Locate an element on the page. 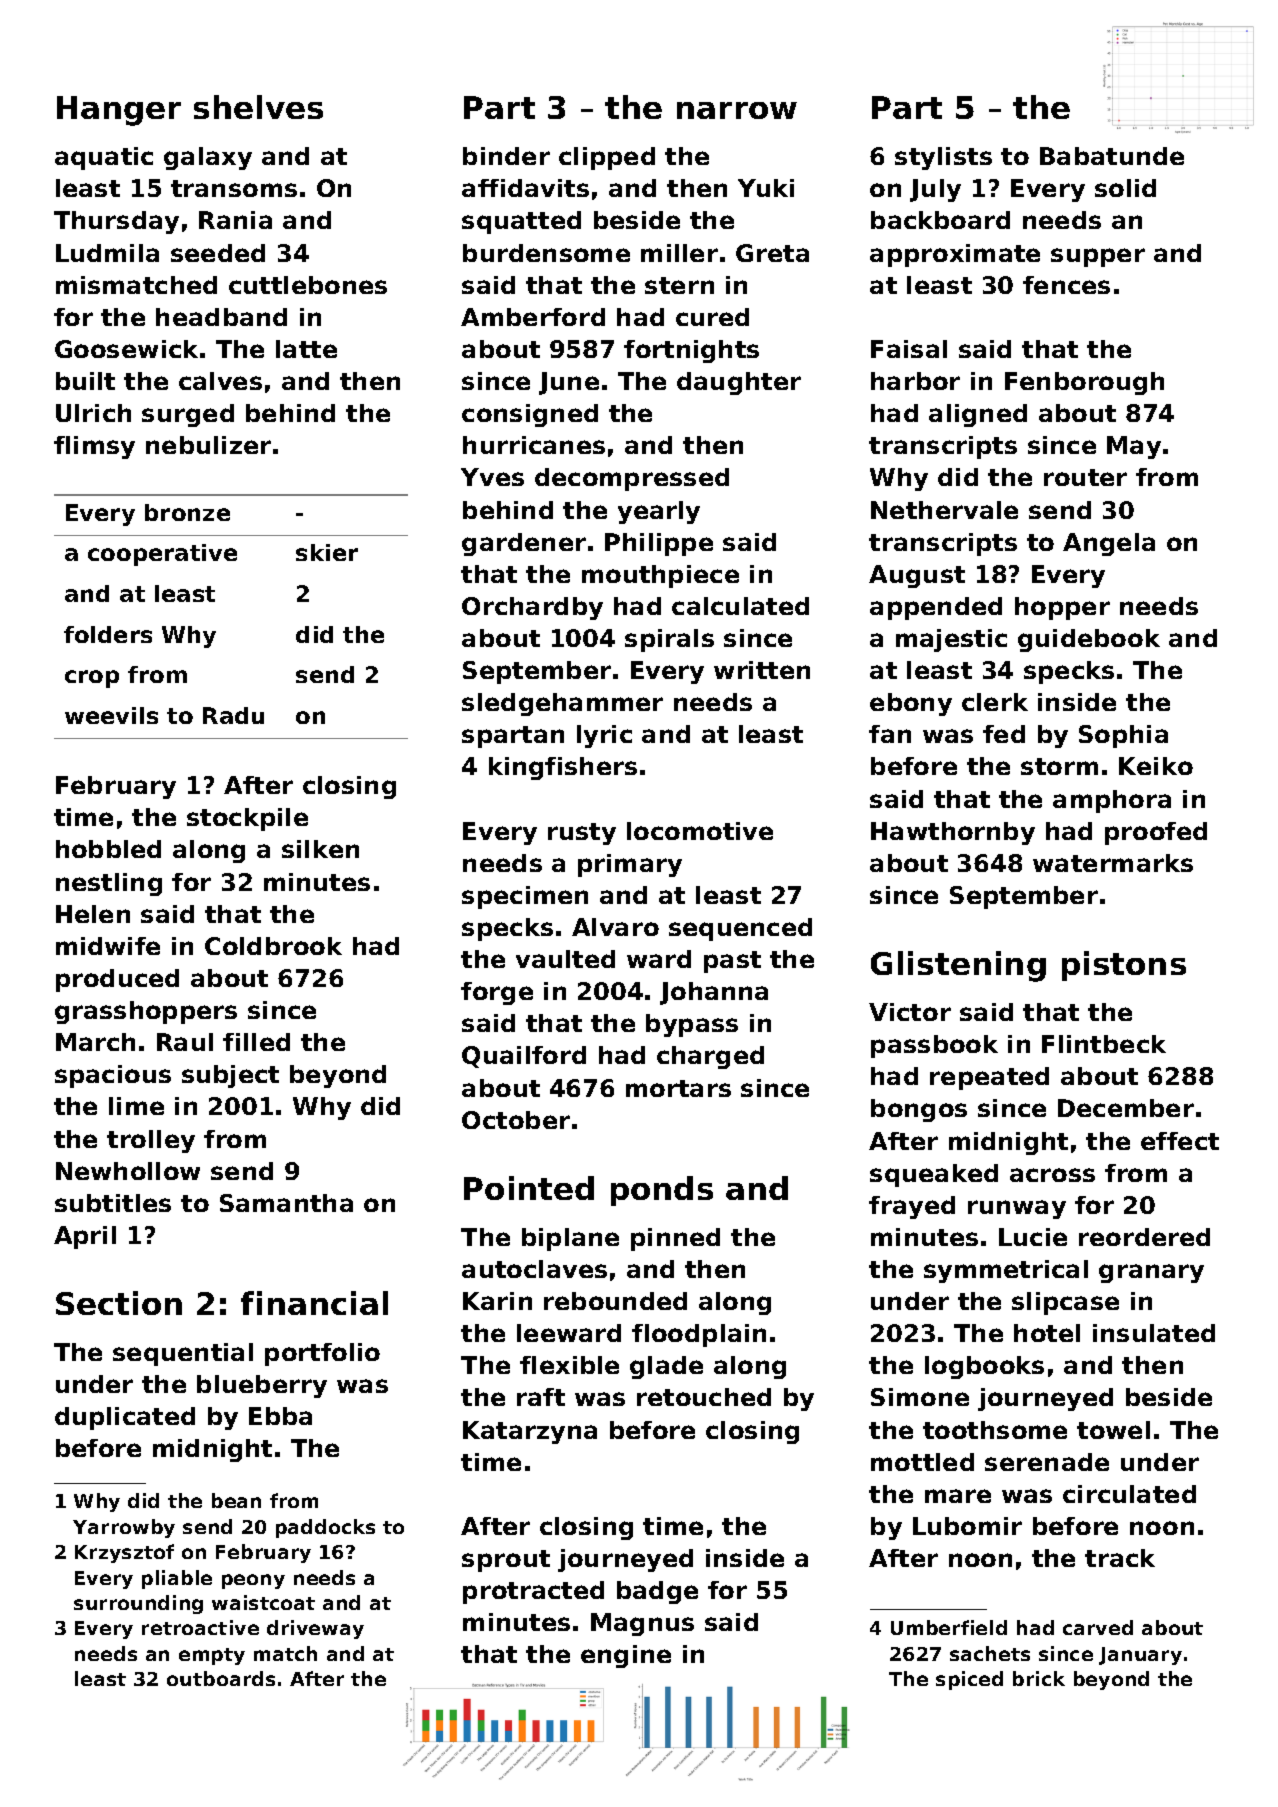 The image size is (1278, 1807). latte is located at coordinates (306, 349).
